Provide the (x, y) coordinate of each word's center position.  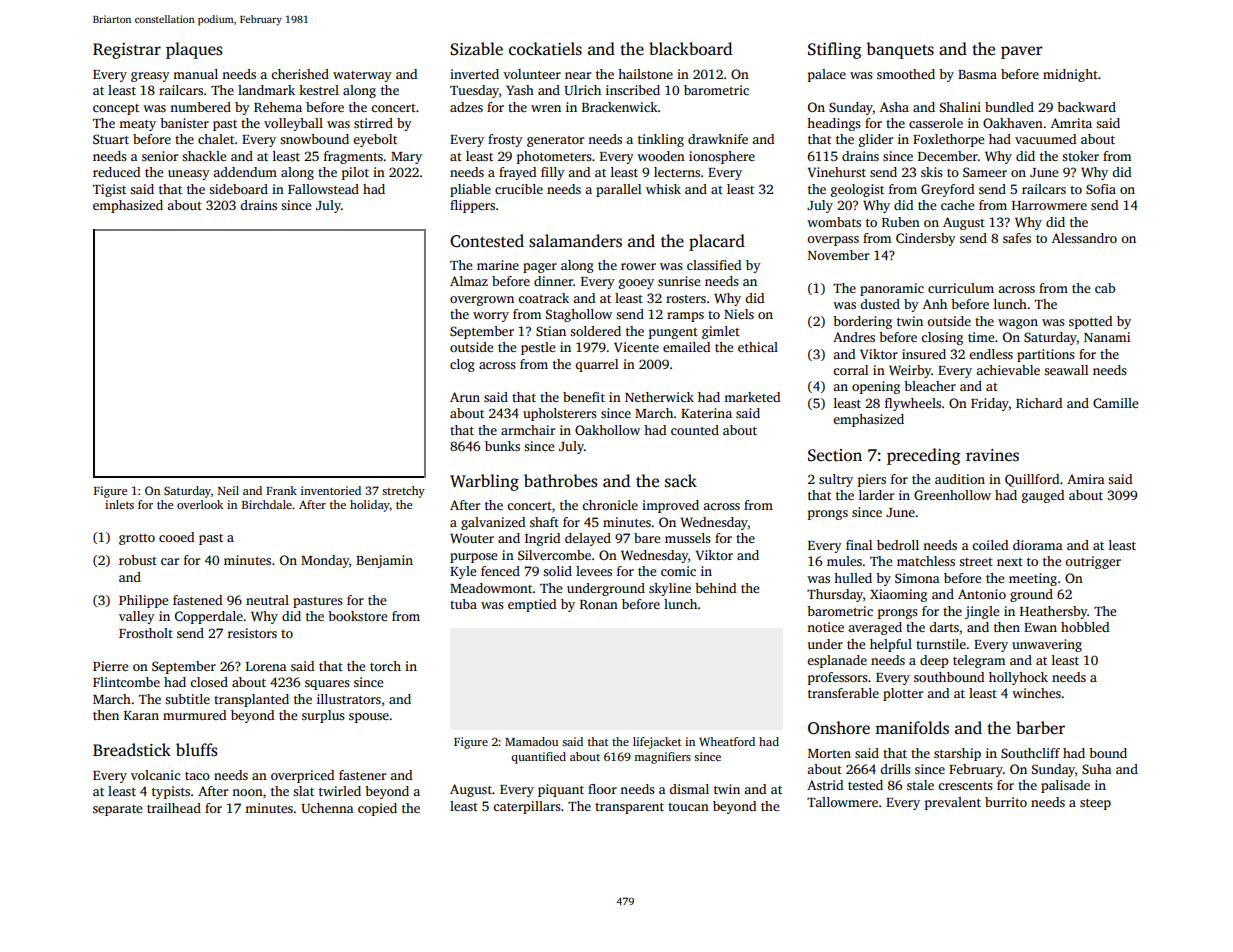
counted (695, 430)
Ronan (599, 604)
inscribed (633, 90)
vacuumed (1045, 139)
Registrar (127, 51)
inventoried (331, 490)
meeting (1033, 579)
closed (209, 682)
